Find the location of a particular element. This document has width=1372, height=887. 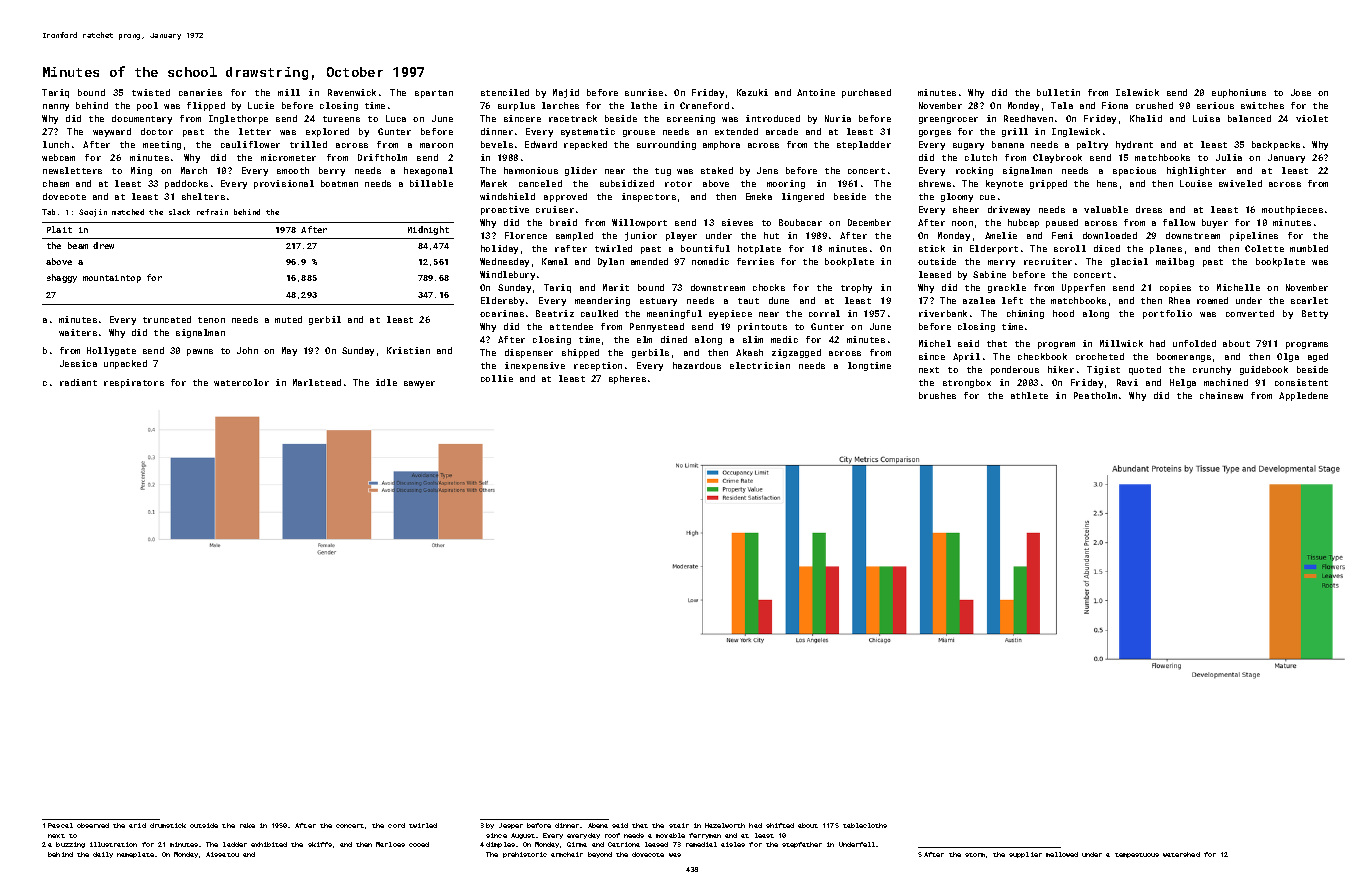

Marloes is located at coordinates (390, 844).
